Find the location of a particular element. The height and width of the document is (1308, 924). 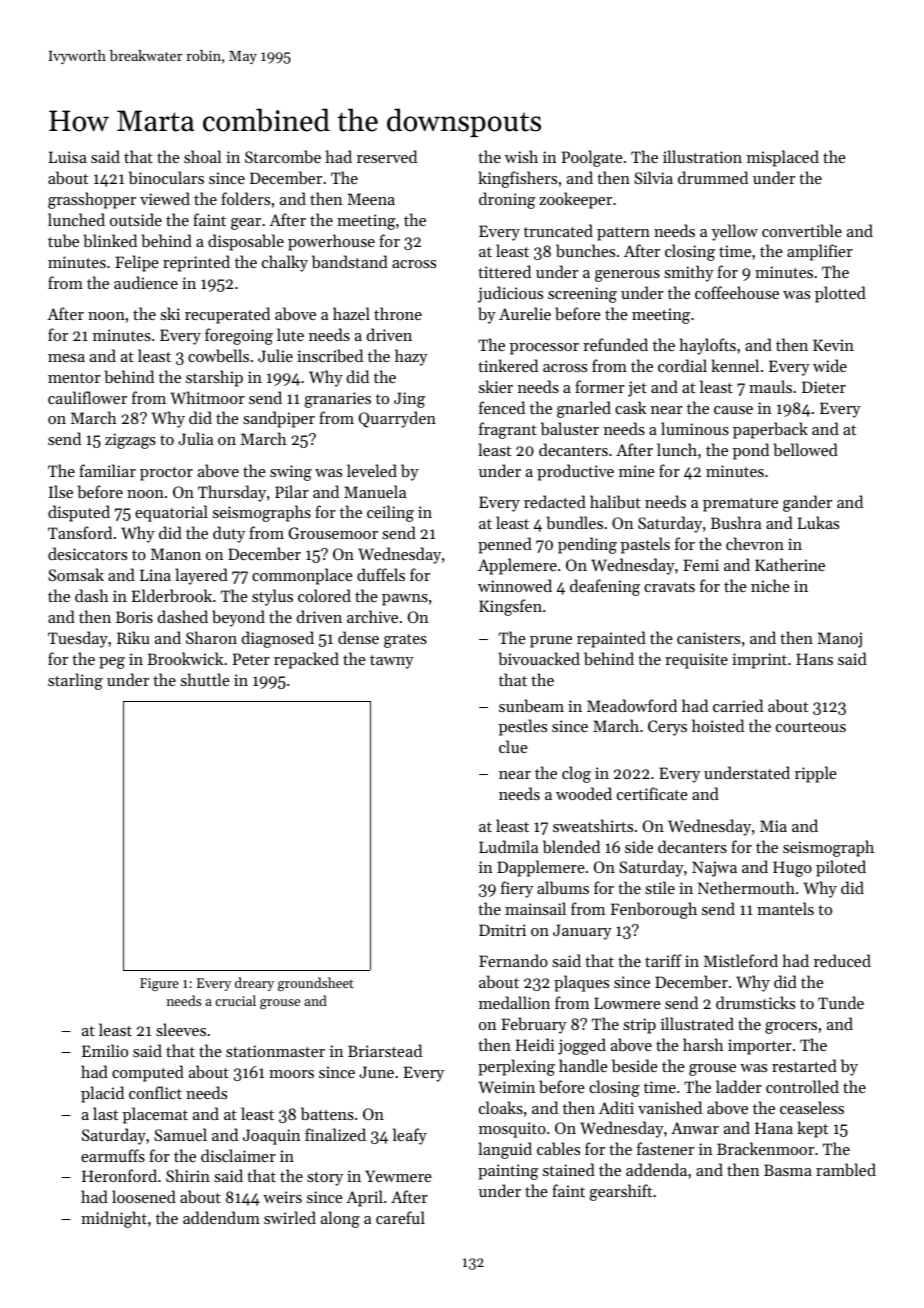

pond is located at coordinates (751, 451).
